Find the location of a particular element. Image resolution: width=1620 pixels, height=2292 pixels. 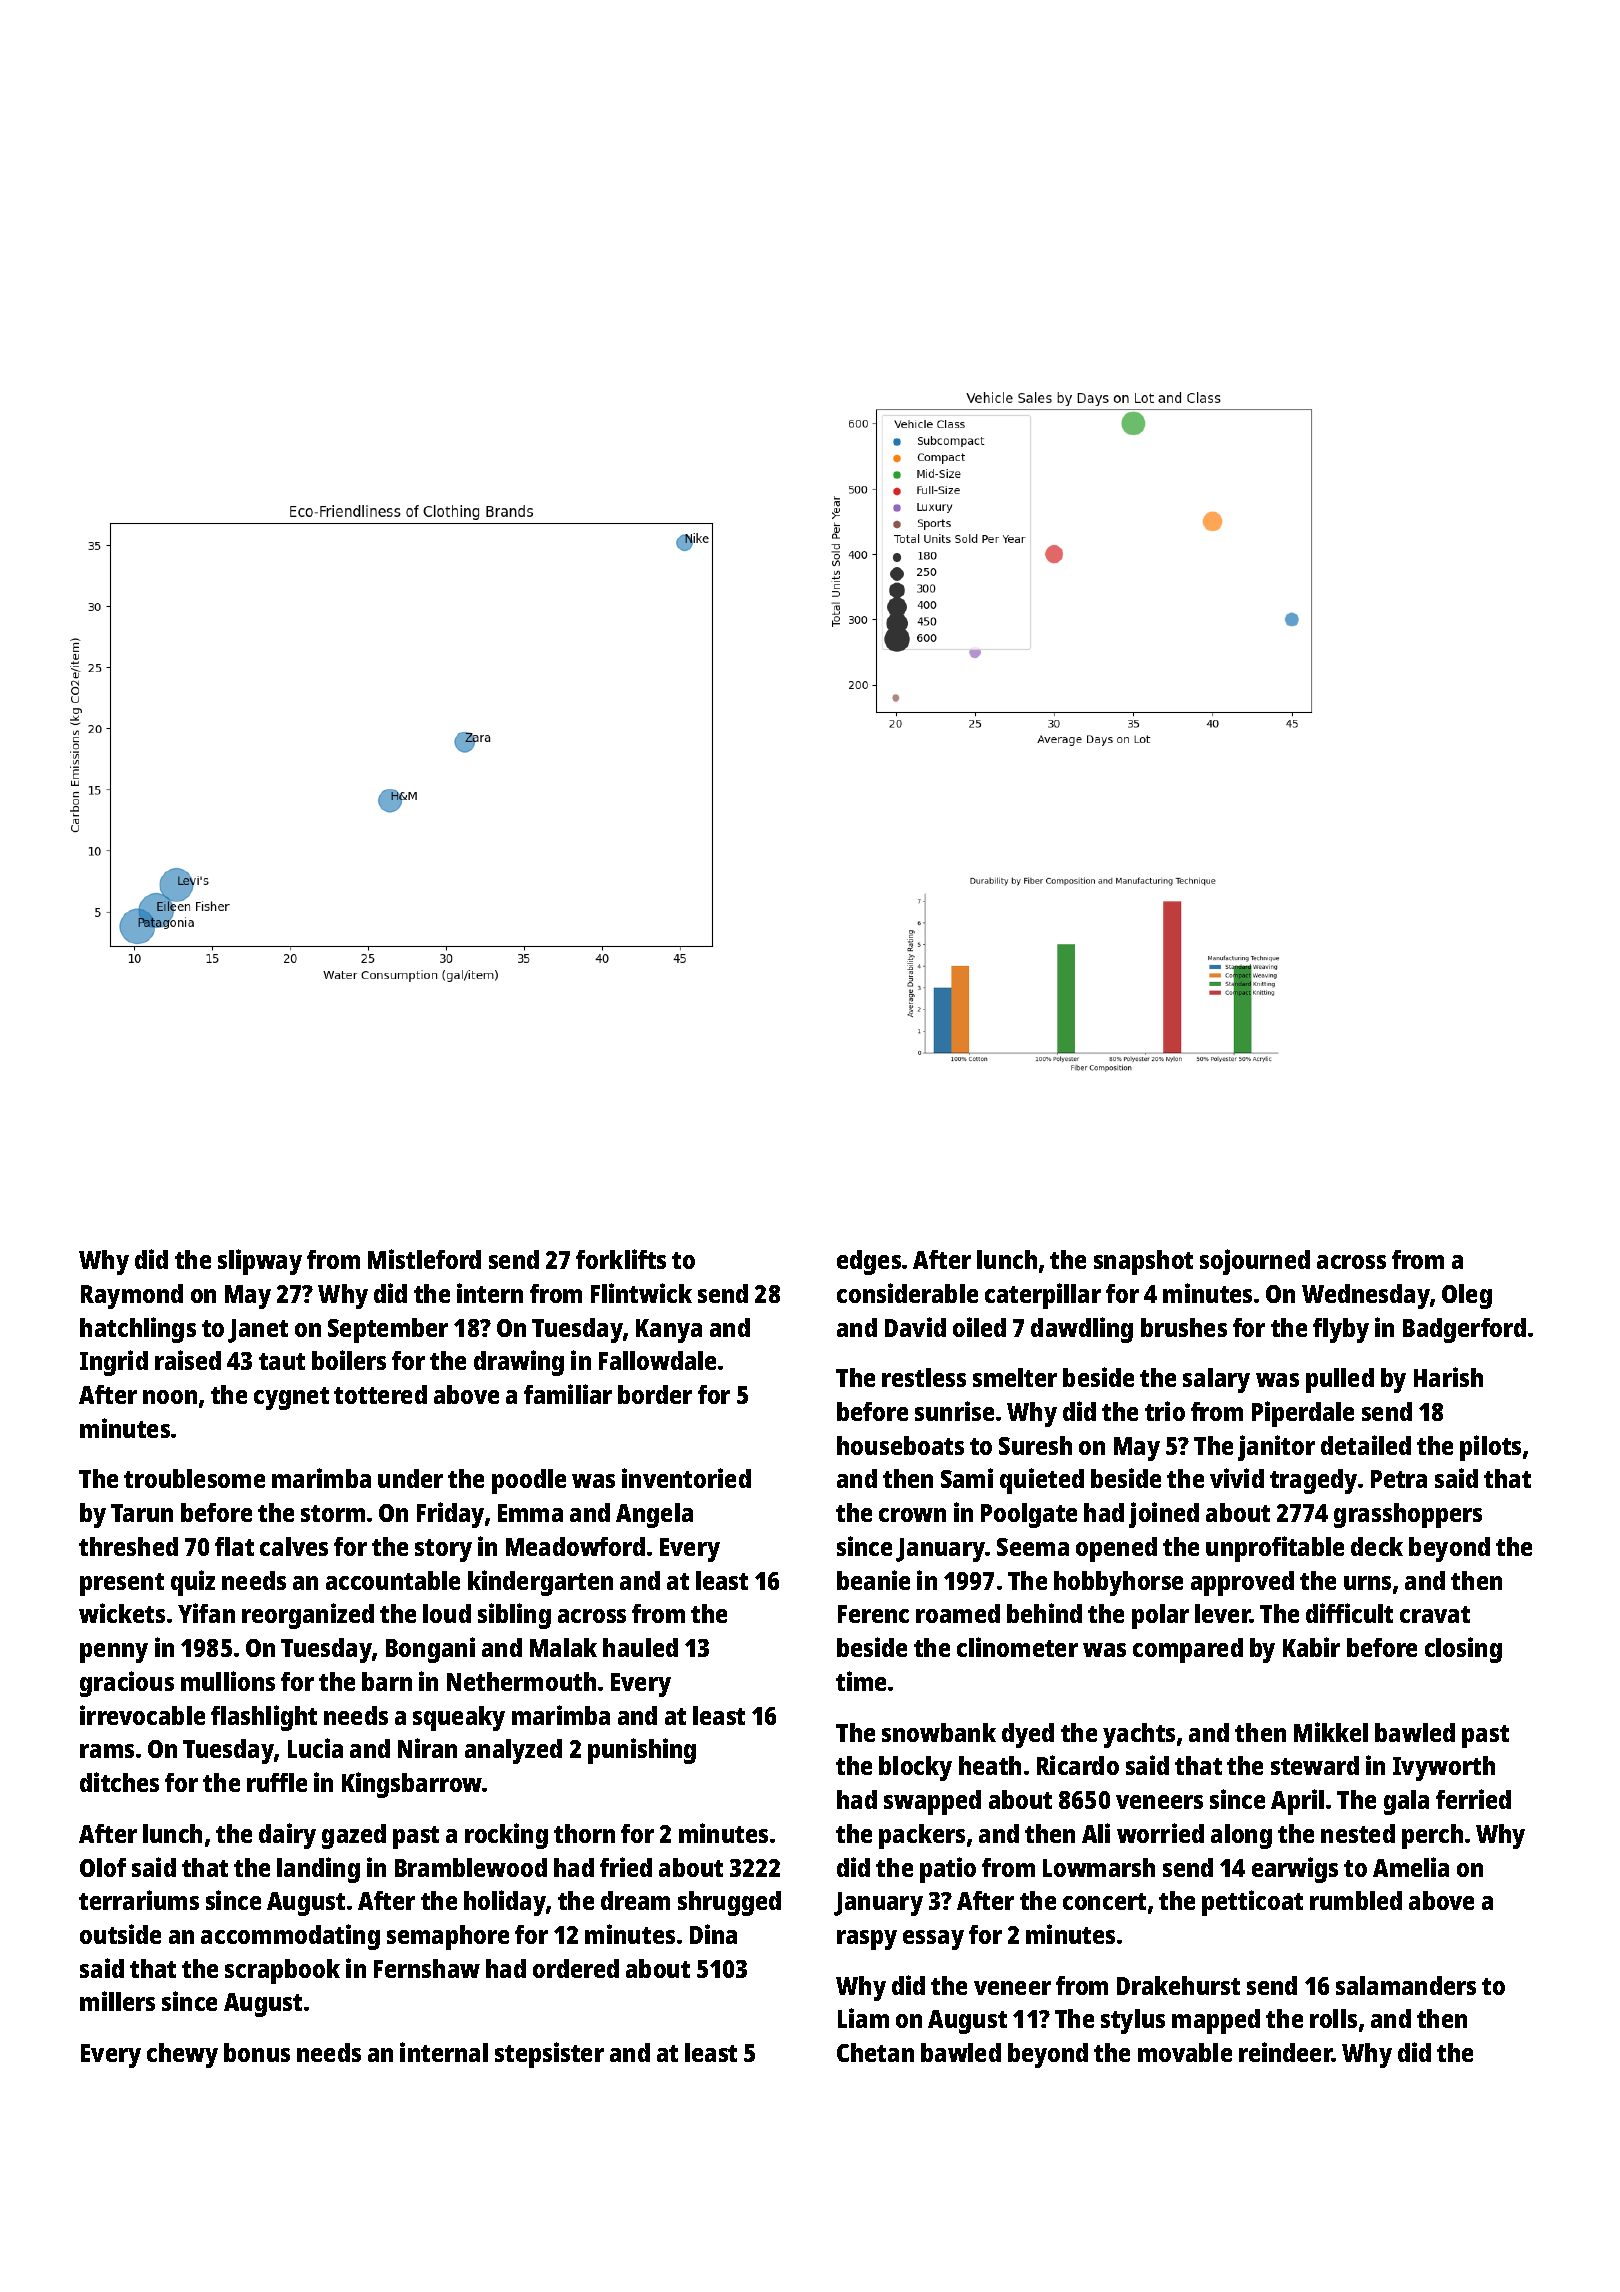

rocking is located at coordinates (506, 1836).
